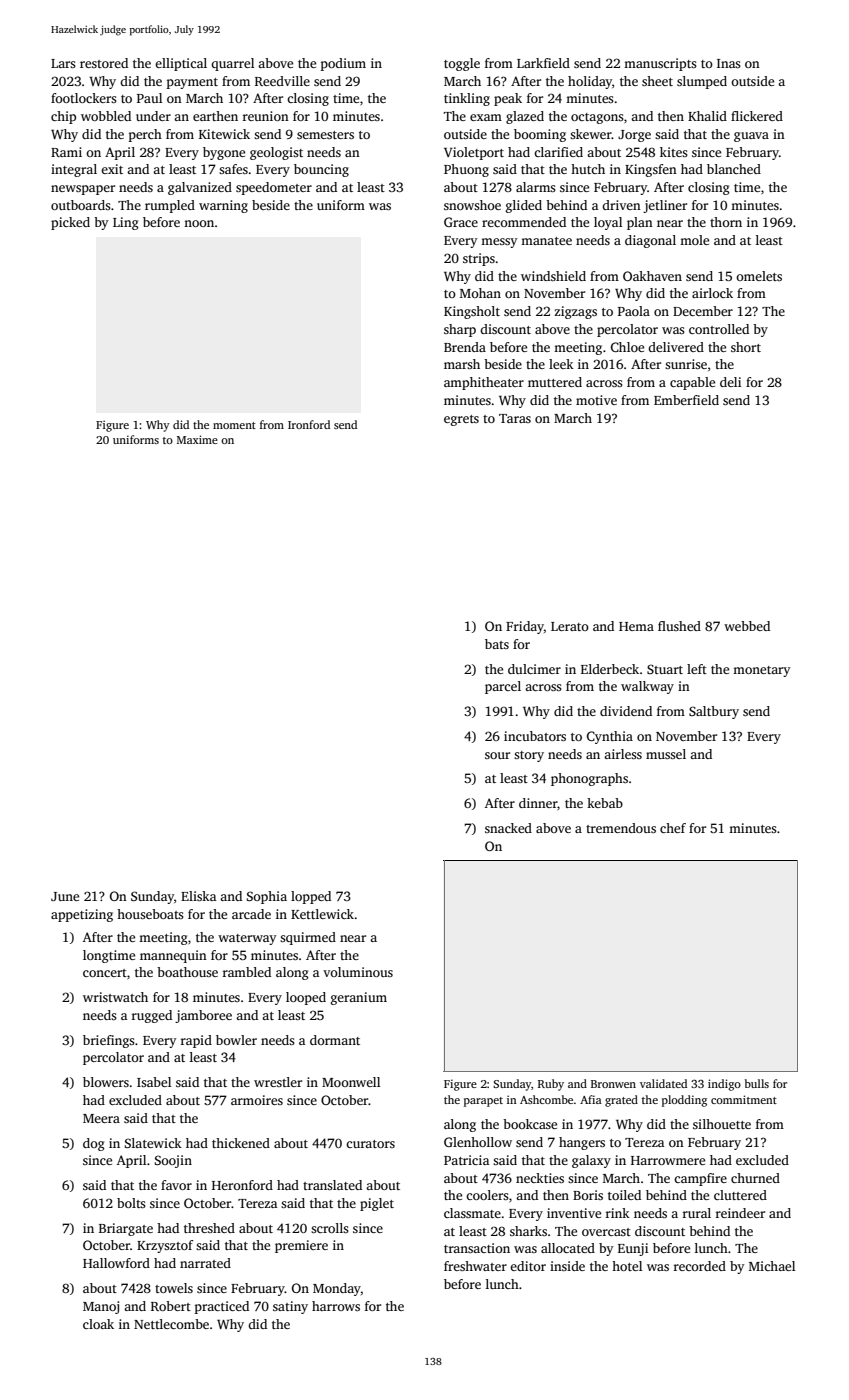 The width and height of the screenshot is (849, 1400). I want to click on Saltbury, so click(714, 712).
